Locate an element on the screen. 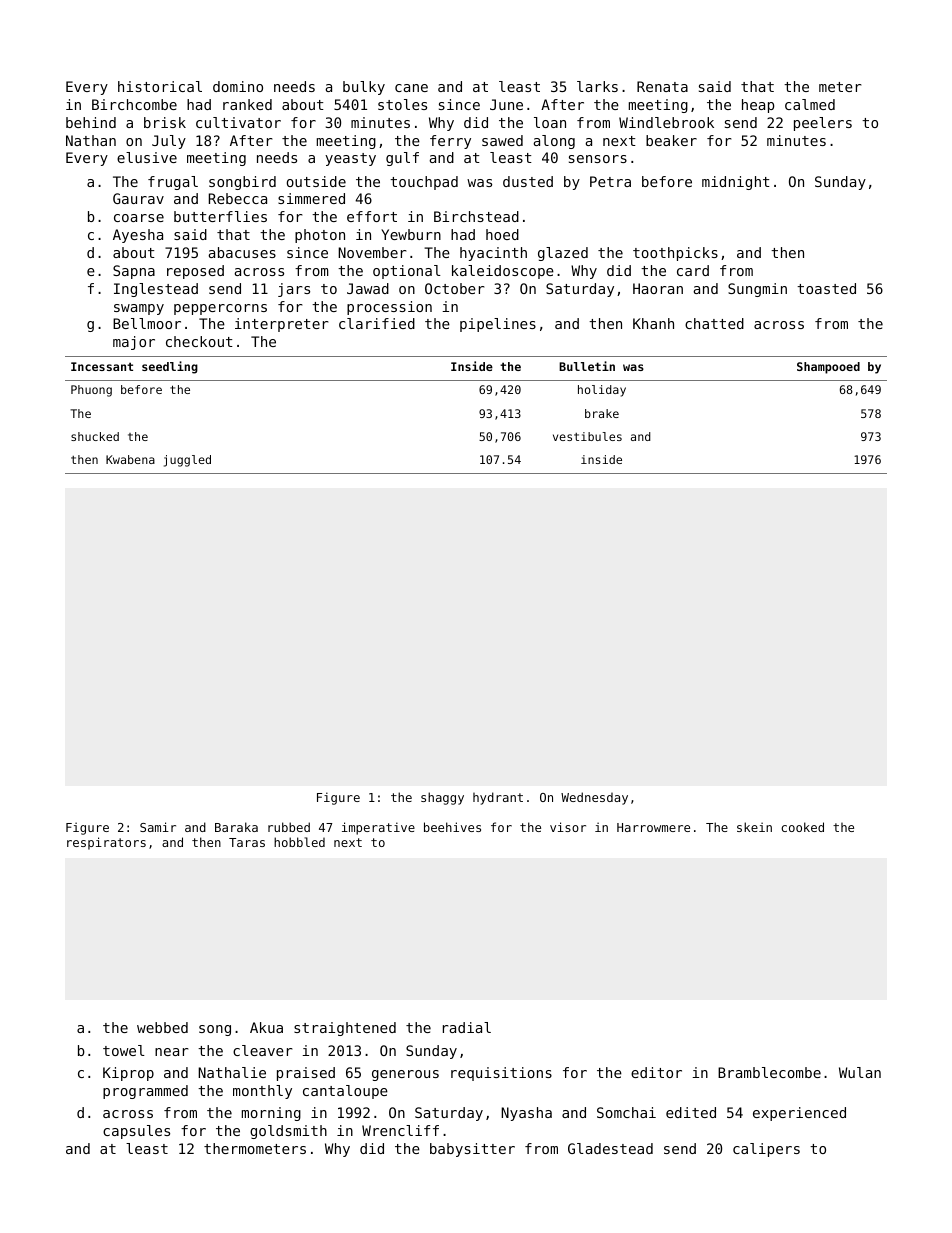  vestibules is located at coordinates (587, 436).
